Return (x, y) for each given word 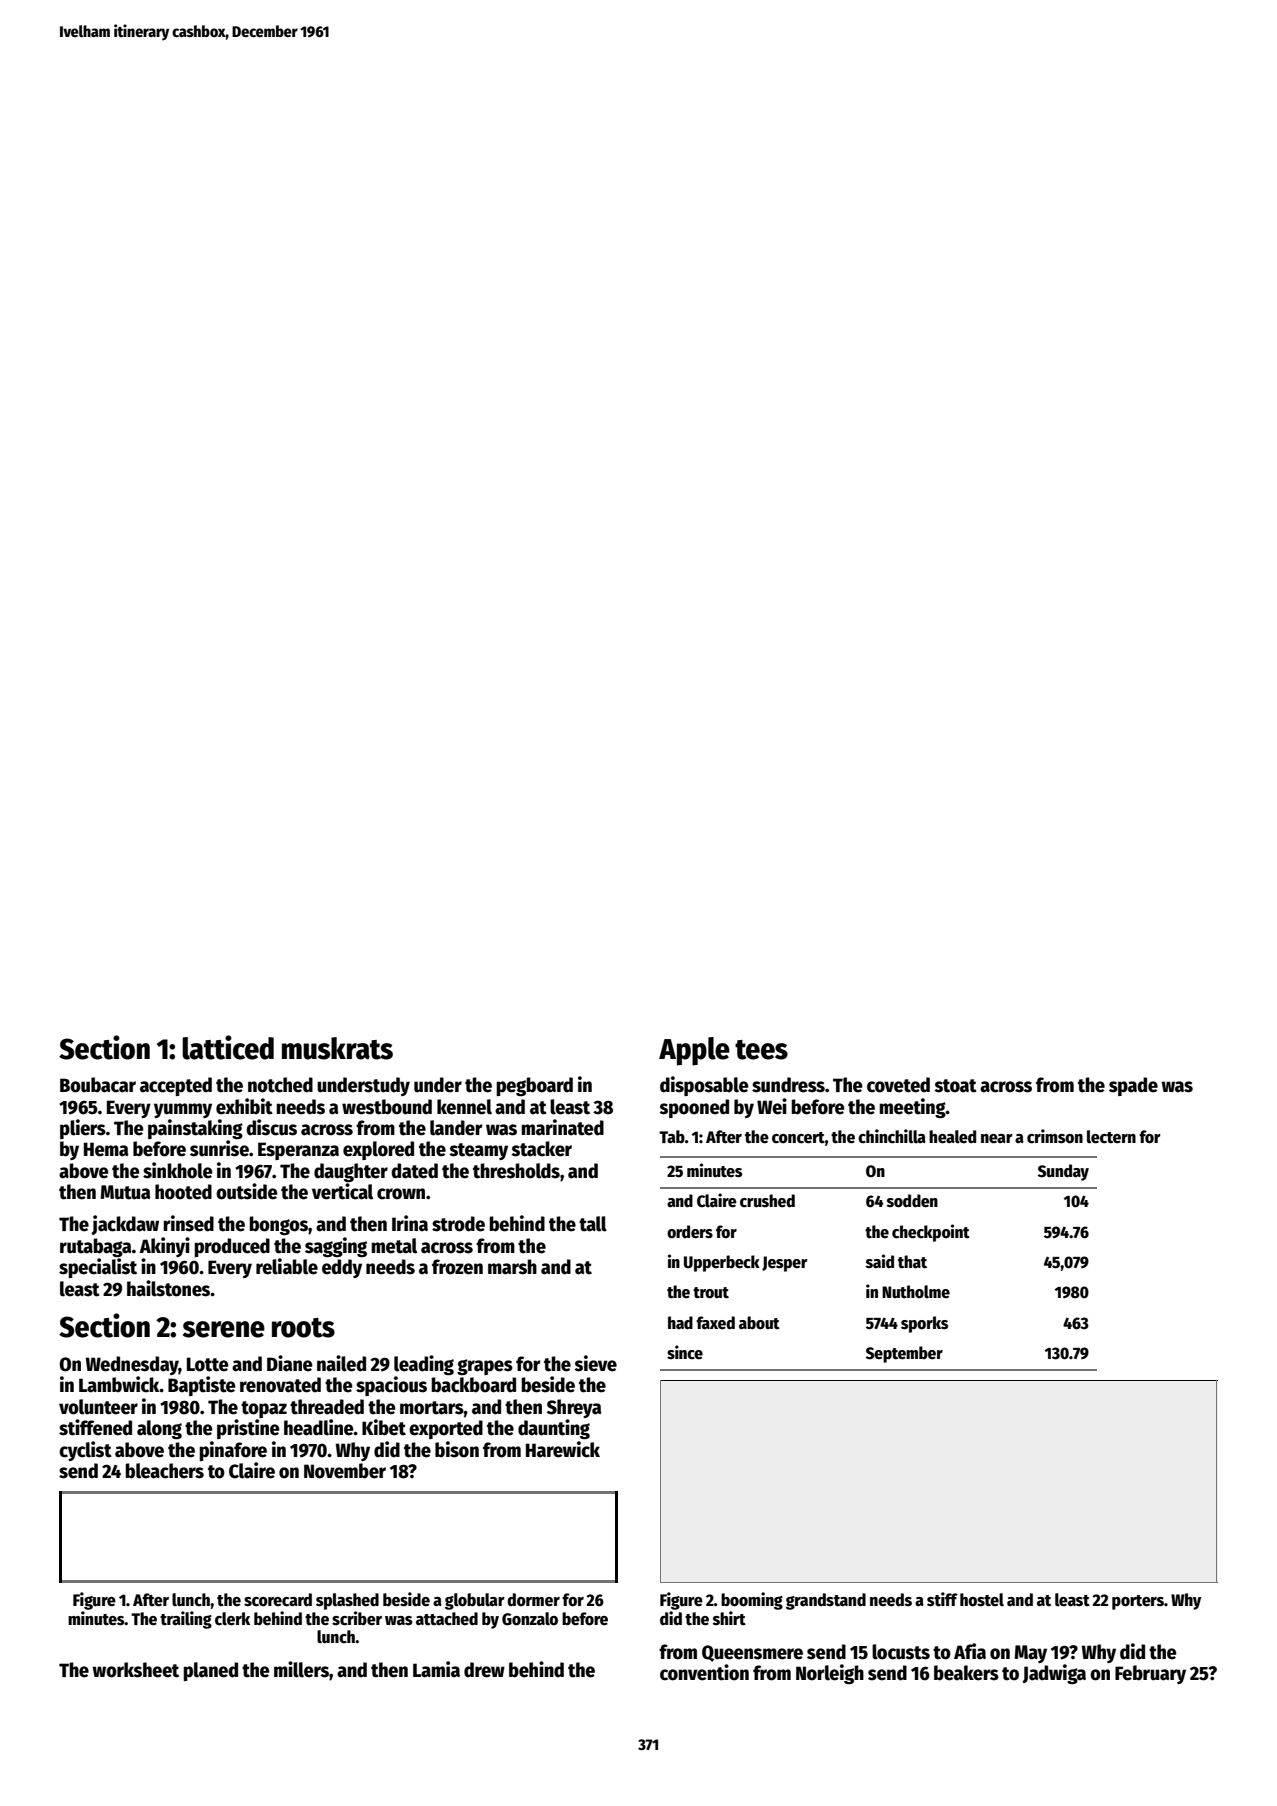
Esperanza (298, 1151)
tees (761, 1050)
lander (456, 1128)
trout (711, 1293)
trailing (186, 1620)
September (904, 1354)
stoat (956, 1086)
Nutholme (916, 1292)
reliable (287, 1266)
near (997, 1139)
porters (1138, 1602)
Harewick (563, 1449)
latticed (228, 1047)
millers (301, 1669)
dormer (533, 1600)
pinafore (233, 1451)
